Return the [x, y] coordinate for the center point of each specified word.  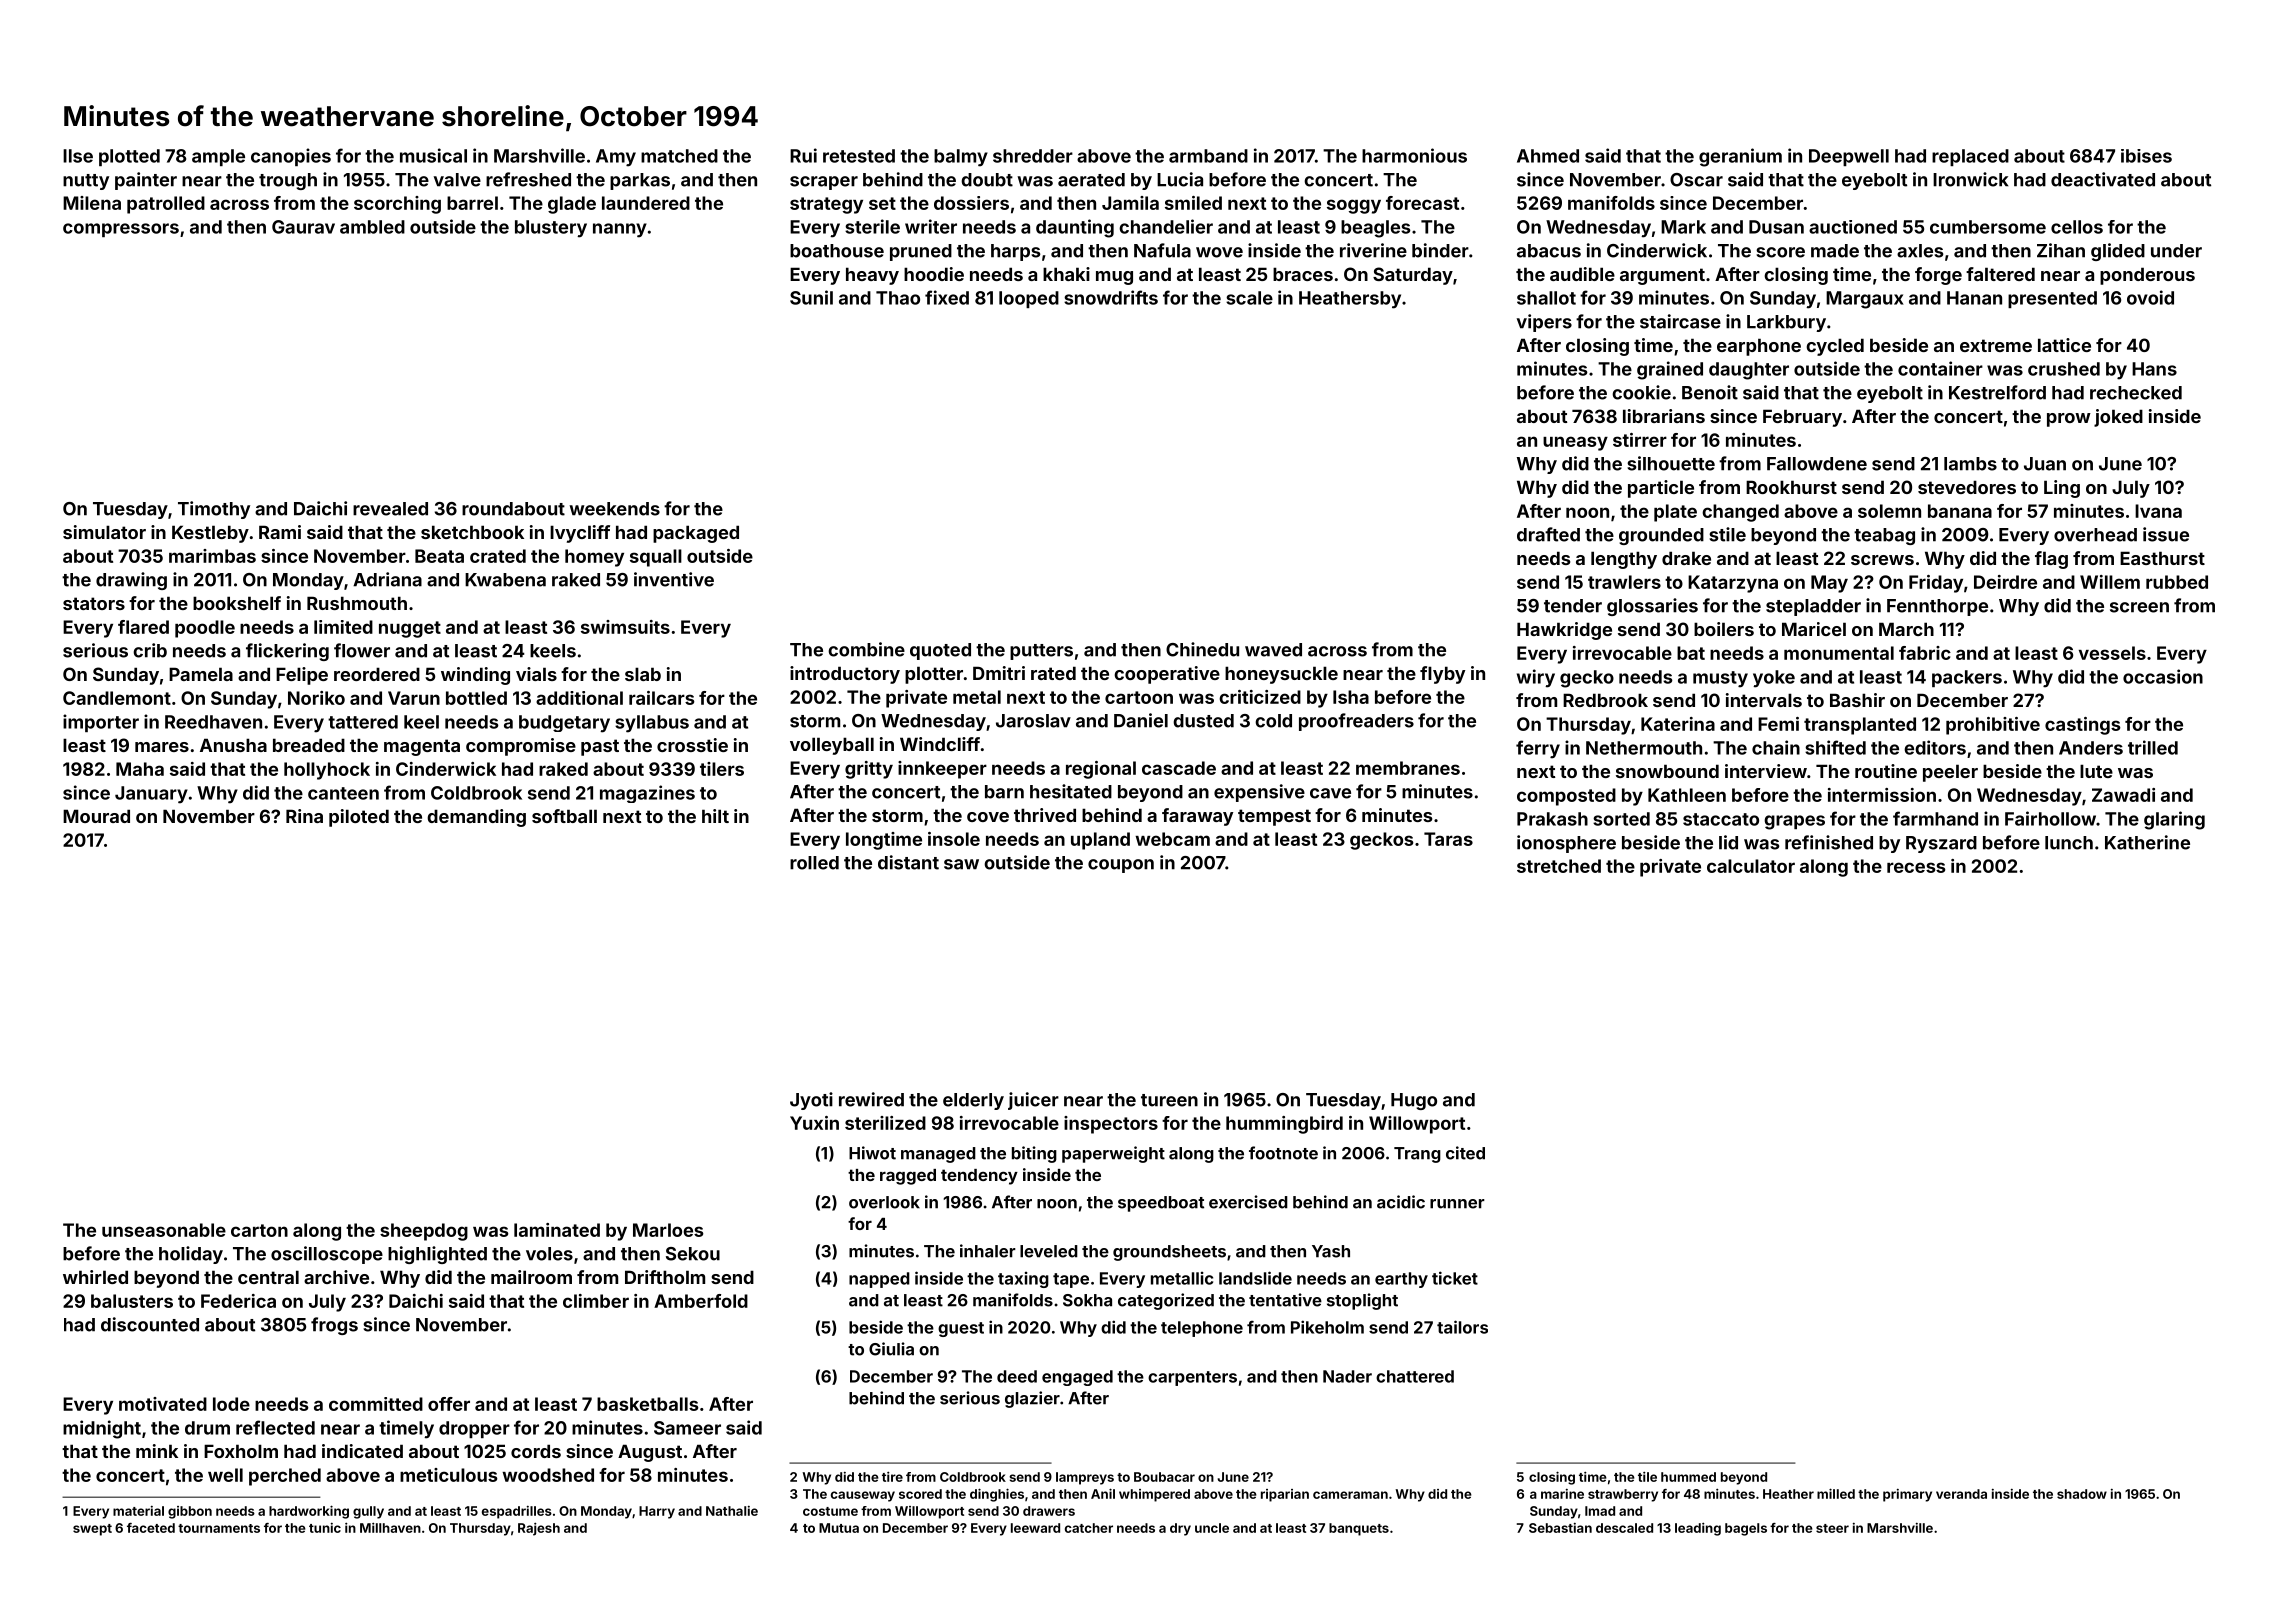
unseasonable [164, 1230]
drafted [1548, 534]
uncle [1212, 1528]
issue [2166, 534]
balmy [961, 158]
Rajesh [539, 1529]
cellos [2077, 227]
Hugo [1414, 1101]
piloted [359, 818]
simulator [104, 532]
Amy [616, 158]
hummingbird [1284, 1125]
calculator [1751, 866]
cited [1465, 1153]
